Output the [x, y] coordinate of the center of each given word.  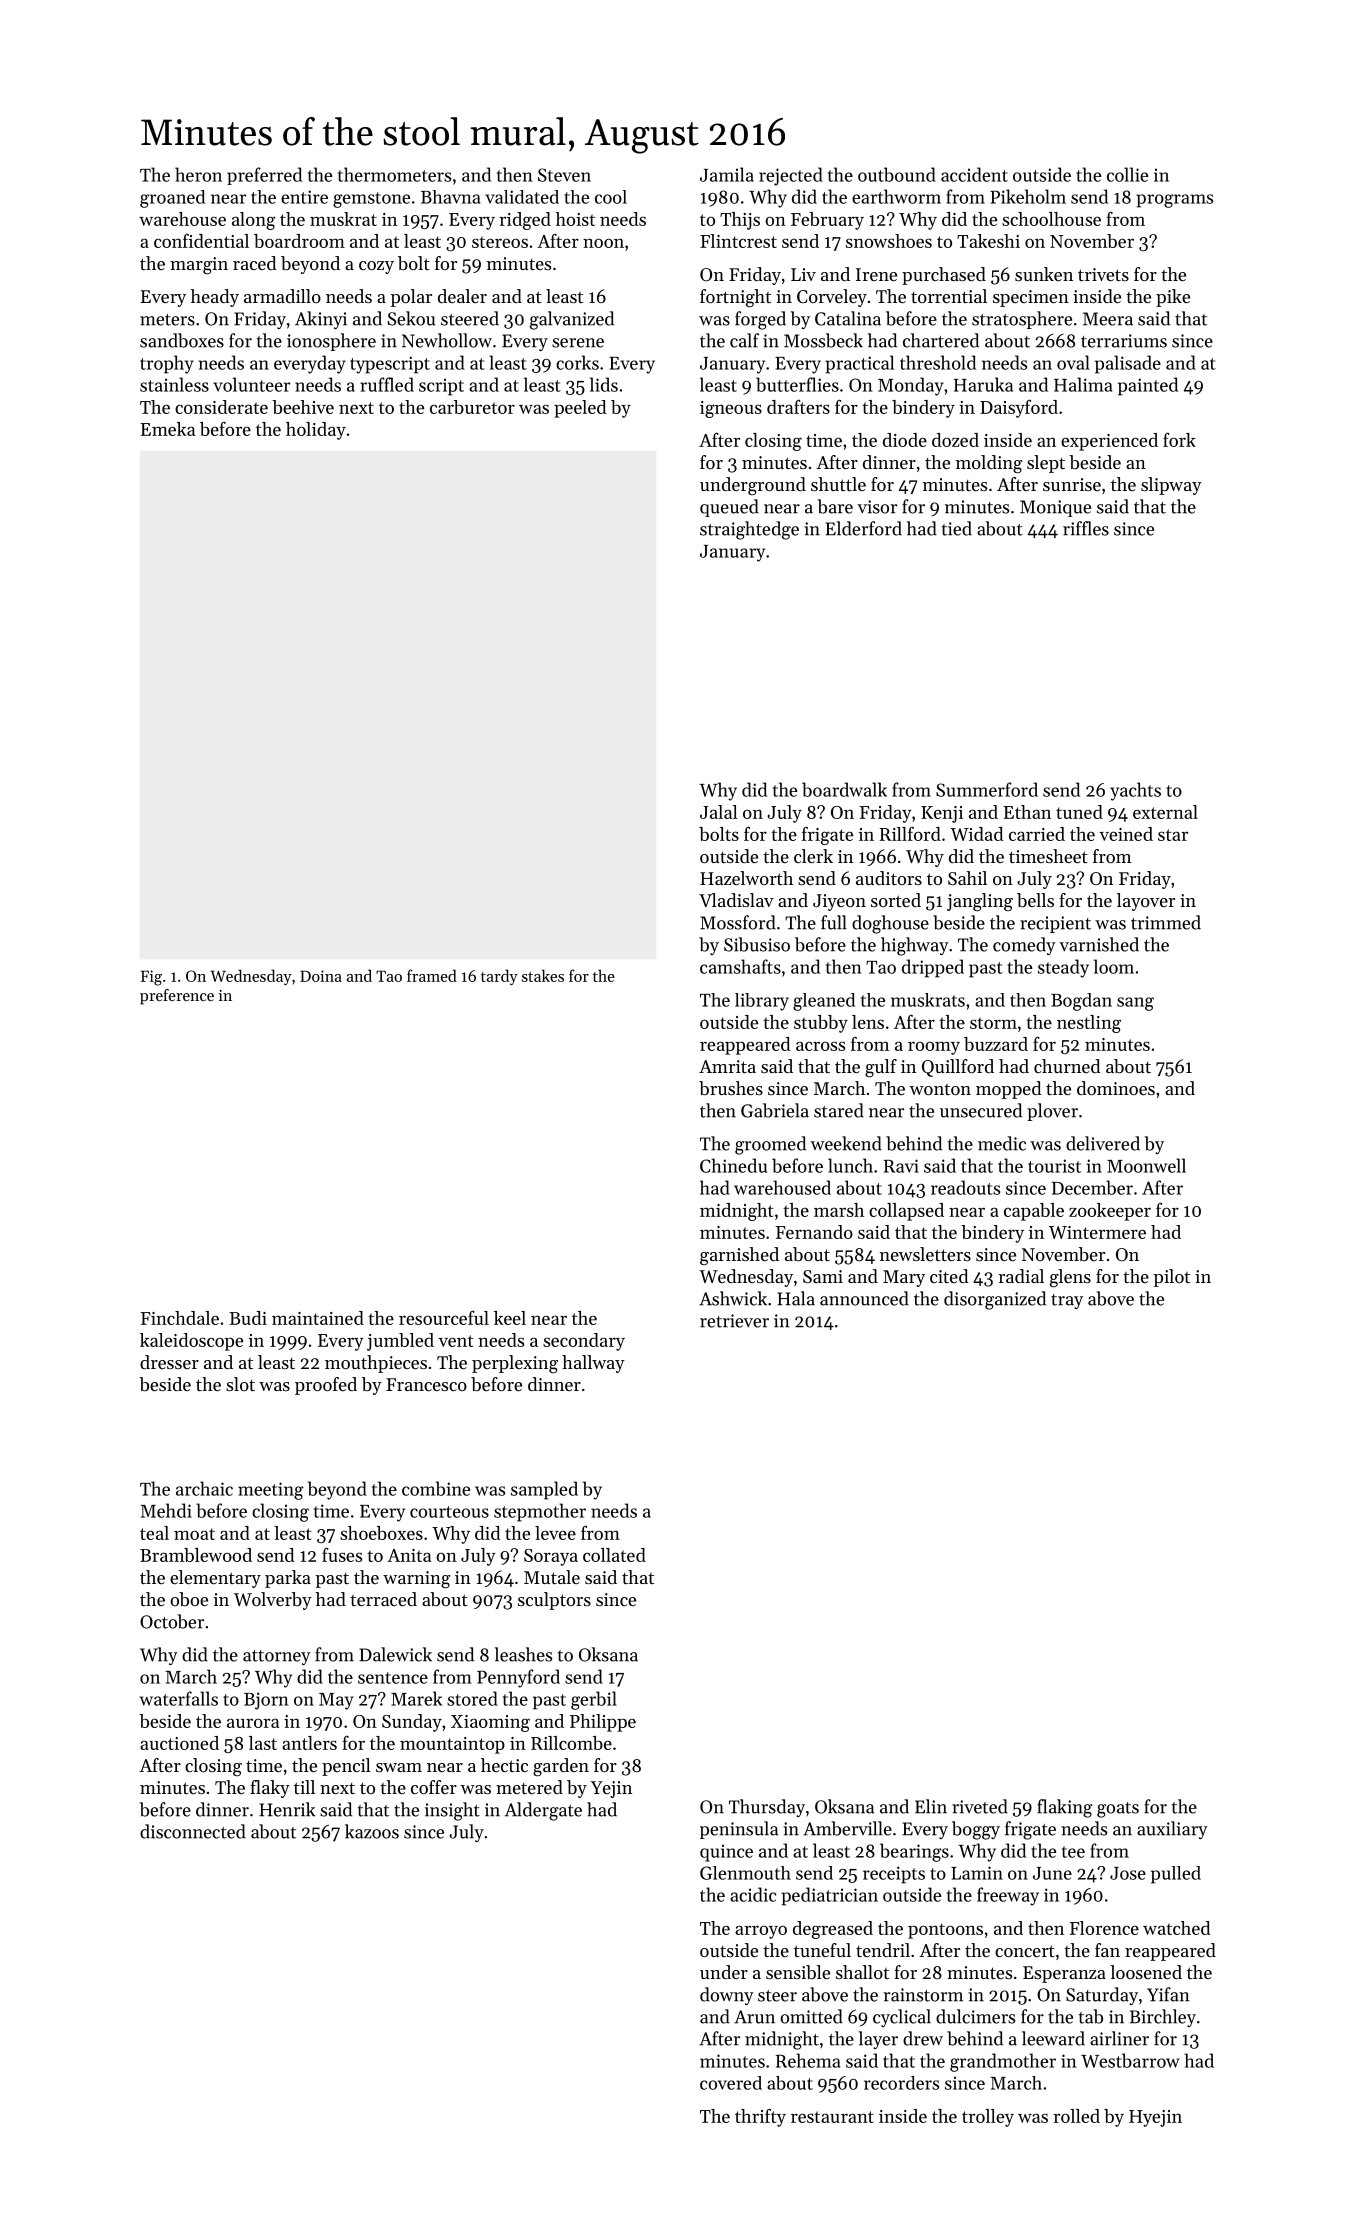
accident [974, 174]
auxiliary [1172, 1830]
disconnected [193, 1831]
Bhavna [450, 197]
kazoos [372, 1831]
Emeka [168, 429]
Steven [564, 175]
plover [1052, 1112]
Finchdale [180, 1318]
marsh [839, 1210]
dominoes [1116, 1088]
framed [432, 975]
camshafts [740, 966]
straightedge [749, 530]
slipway [1171, 486]
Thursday [767, 1808]
